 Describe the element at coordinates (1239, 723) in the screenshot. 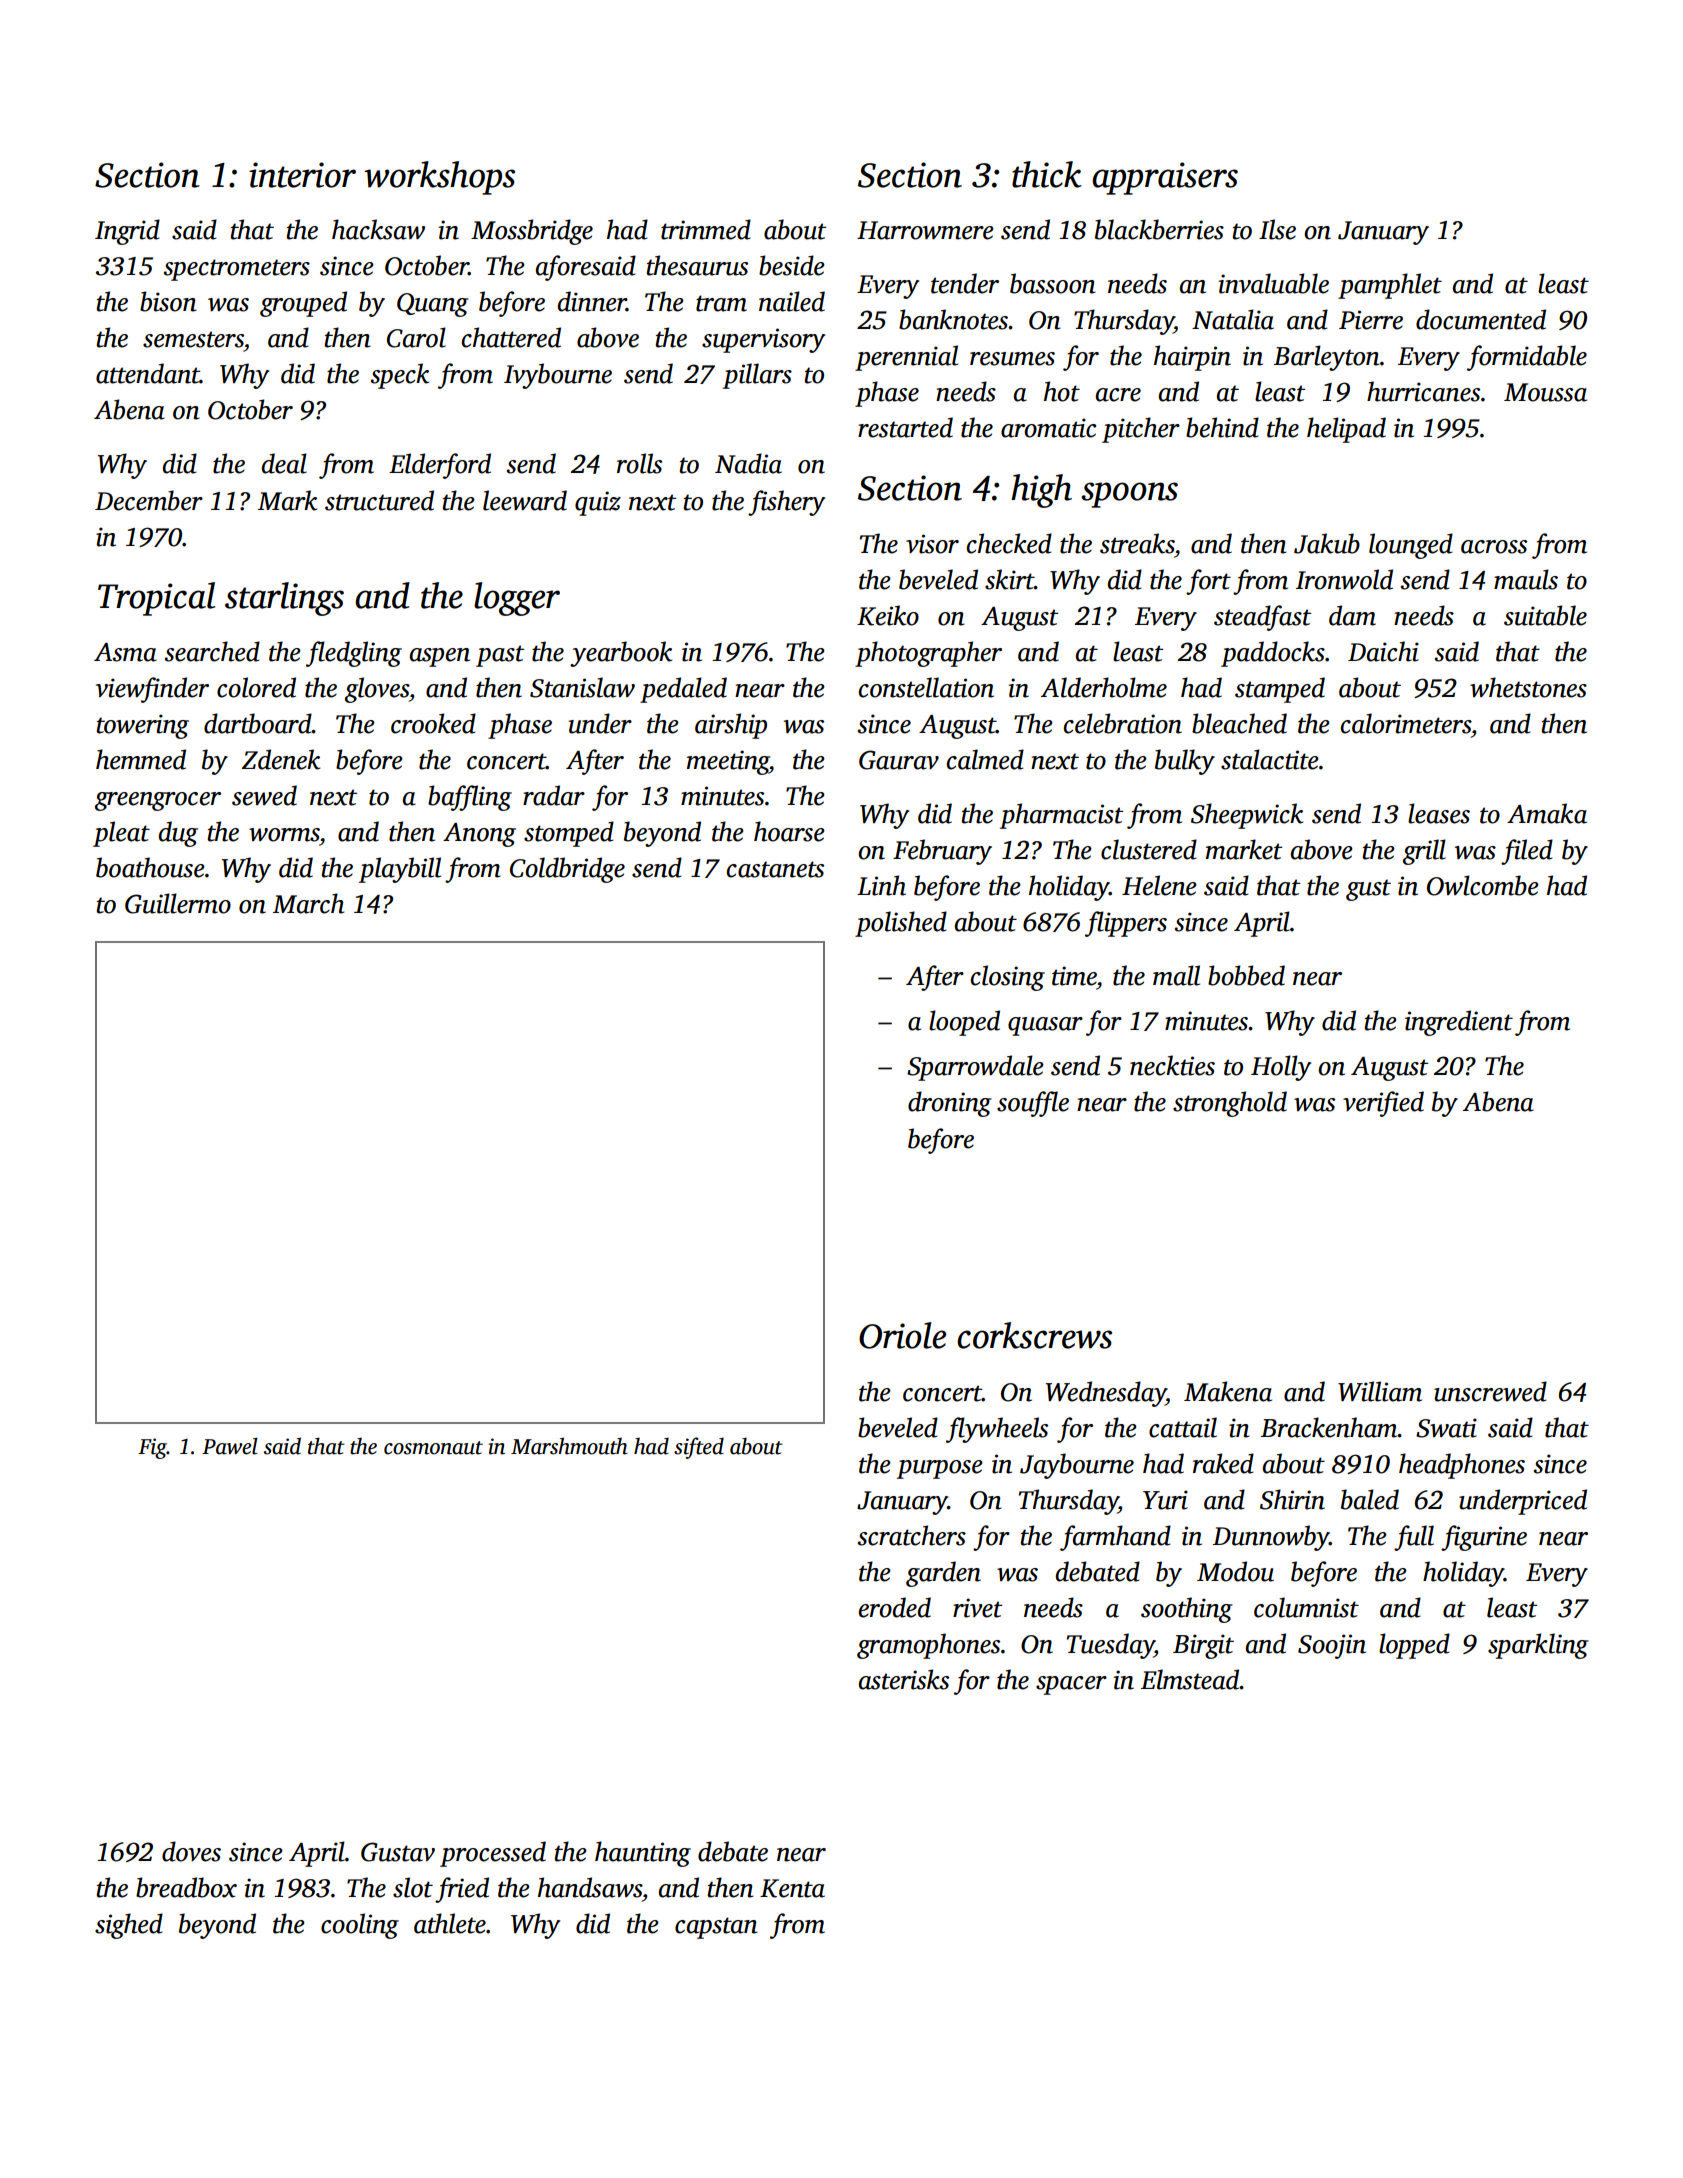

I see `bleached` at that location.
